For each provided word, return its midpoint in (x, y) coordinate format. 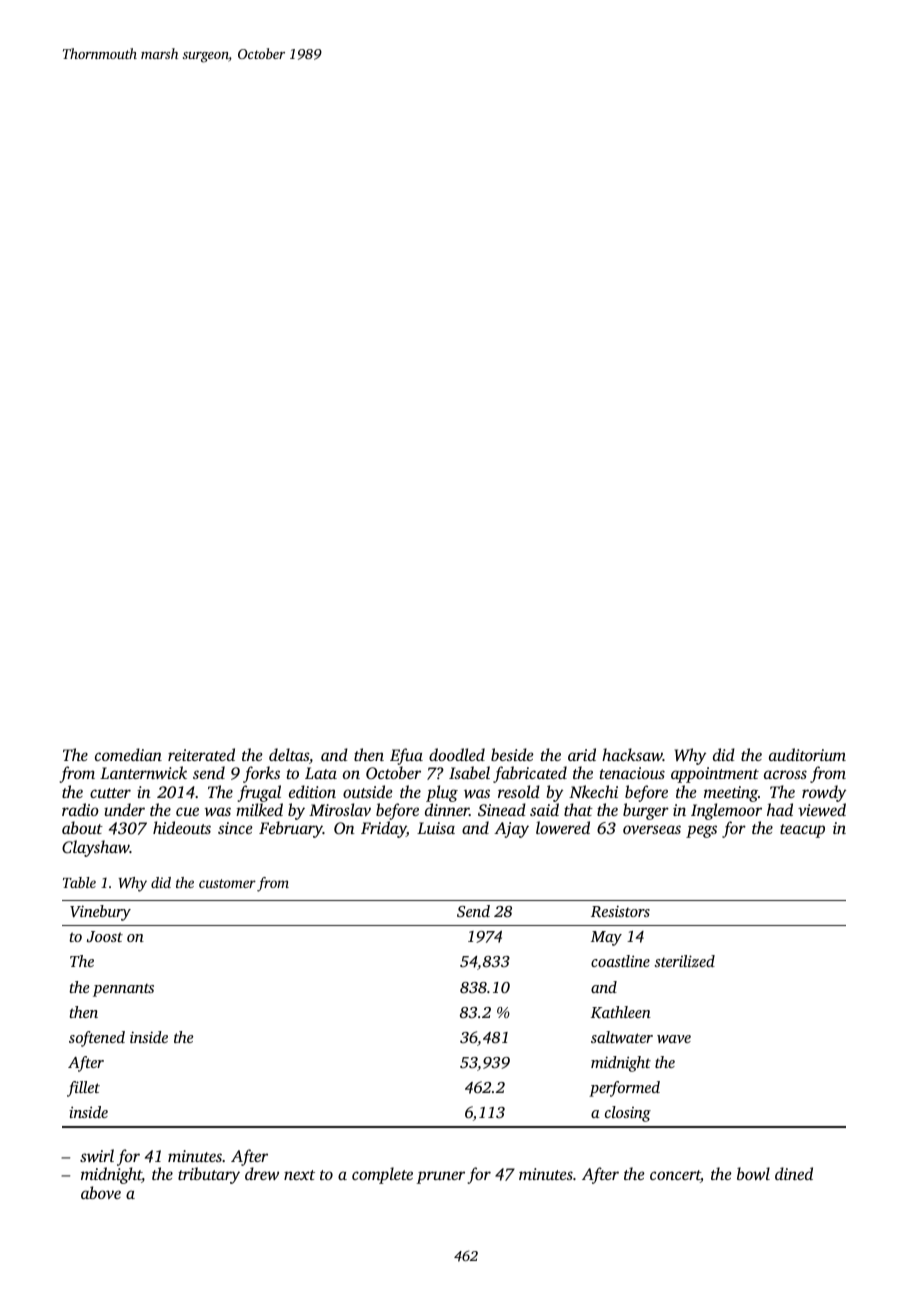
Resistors (620, 911)
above (101, 1192)
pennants (123, 990)
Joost (105, 936)
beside (512, 754)
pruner (440, 1177)
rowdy (824, 793)
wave (674, 1039)
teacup (802, 831)
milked (259, 809)
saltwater (622, 1037)
